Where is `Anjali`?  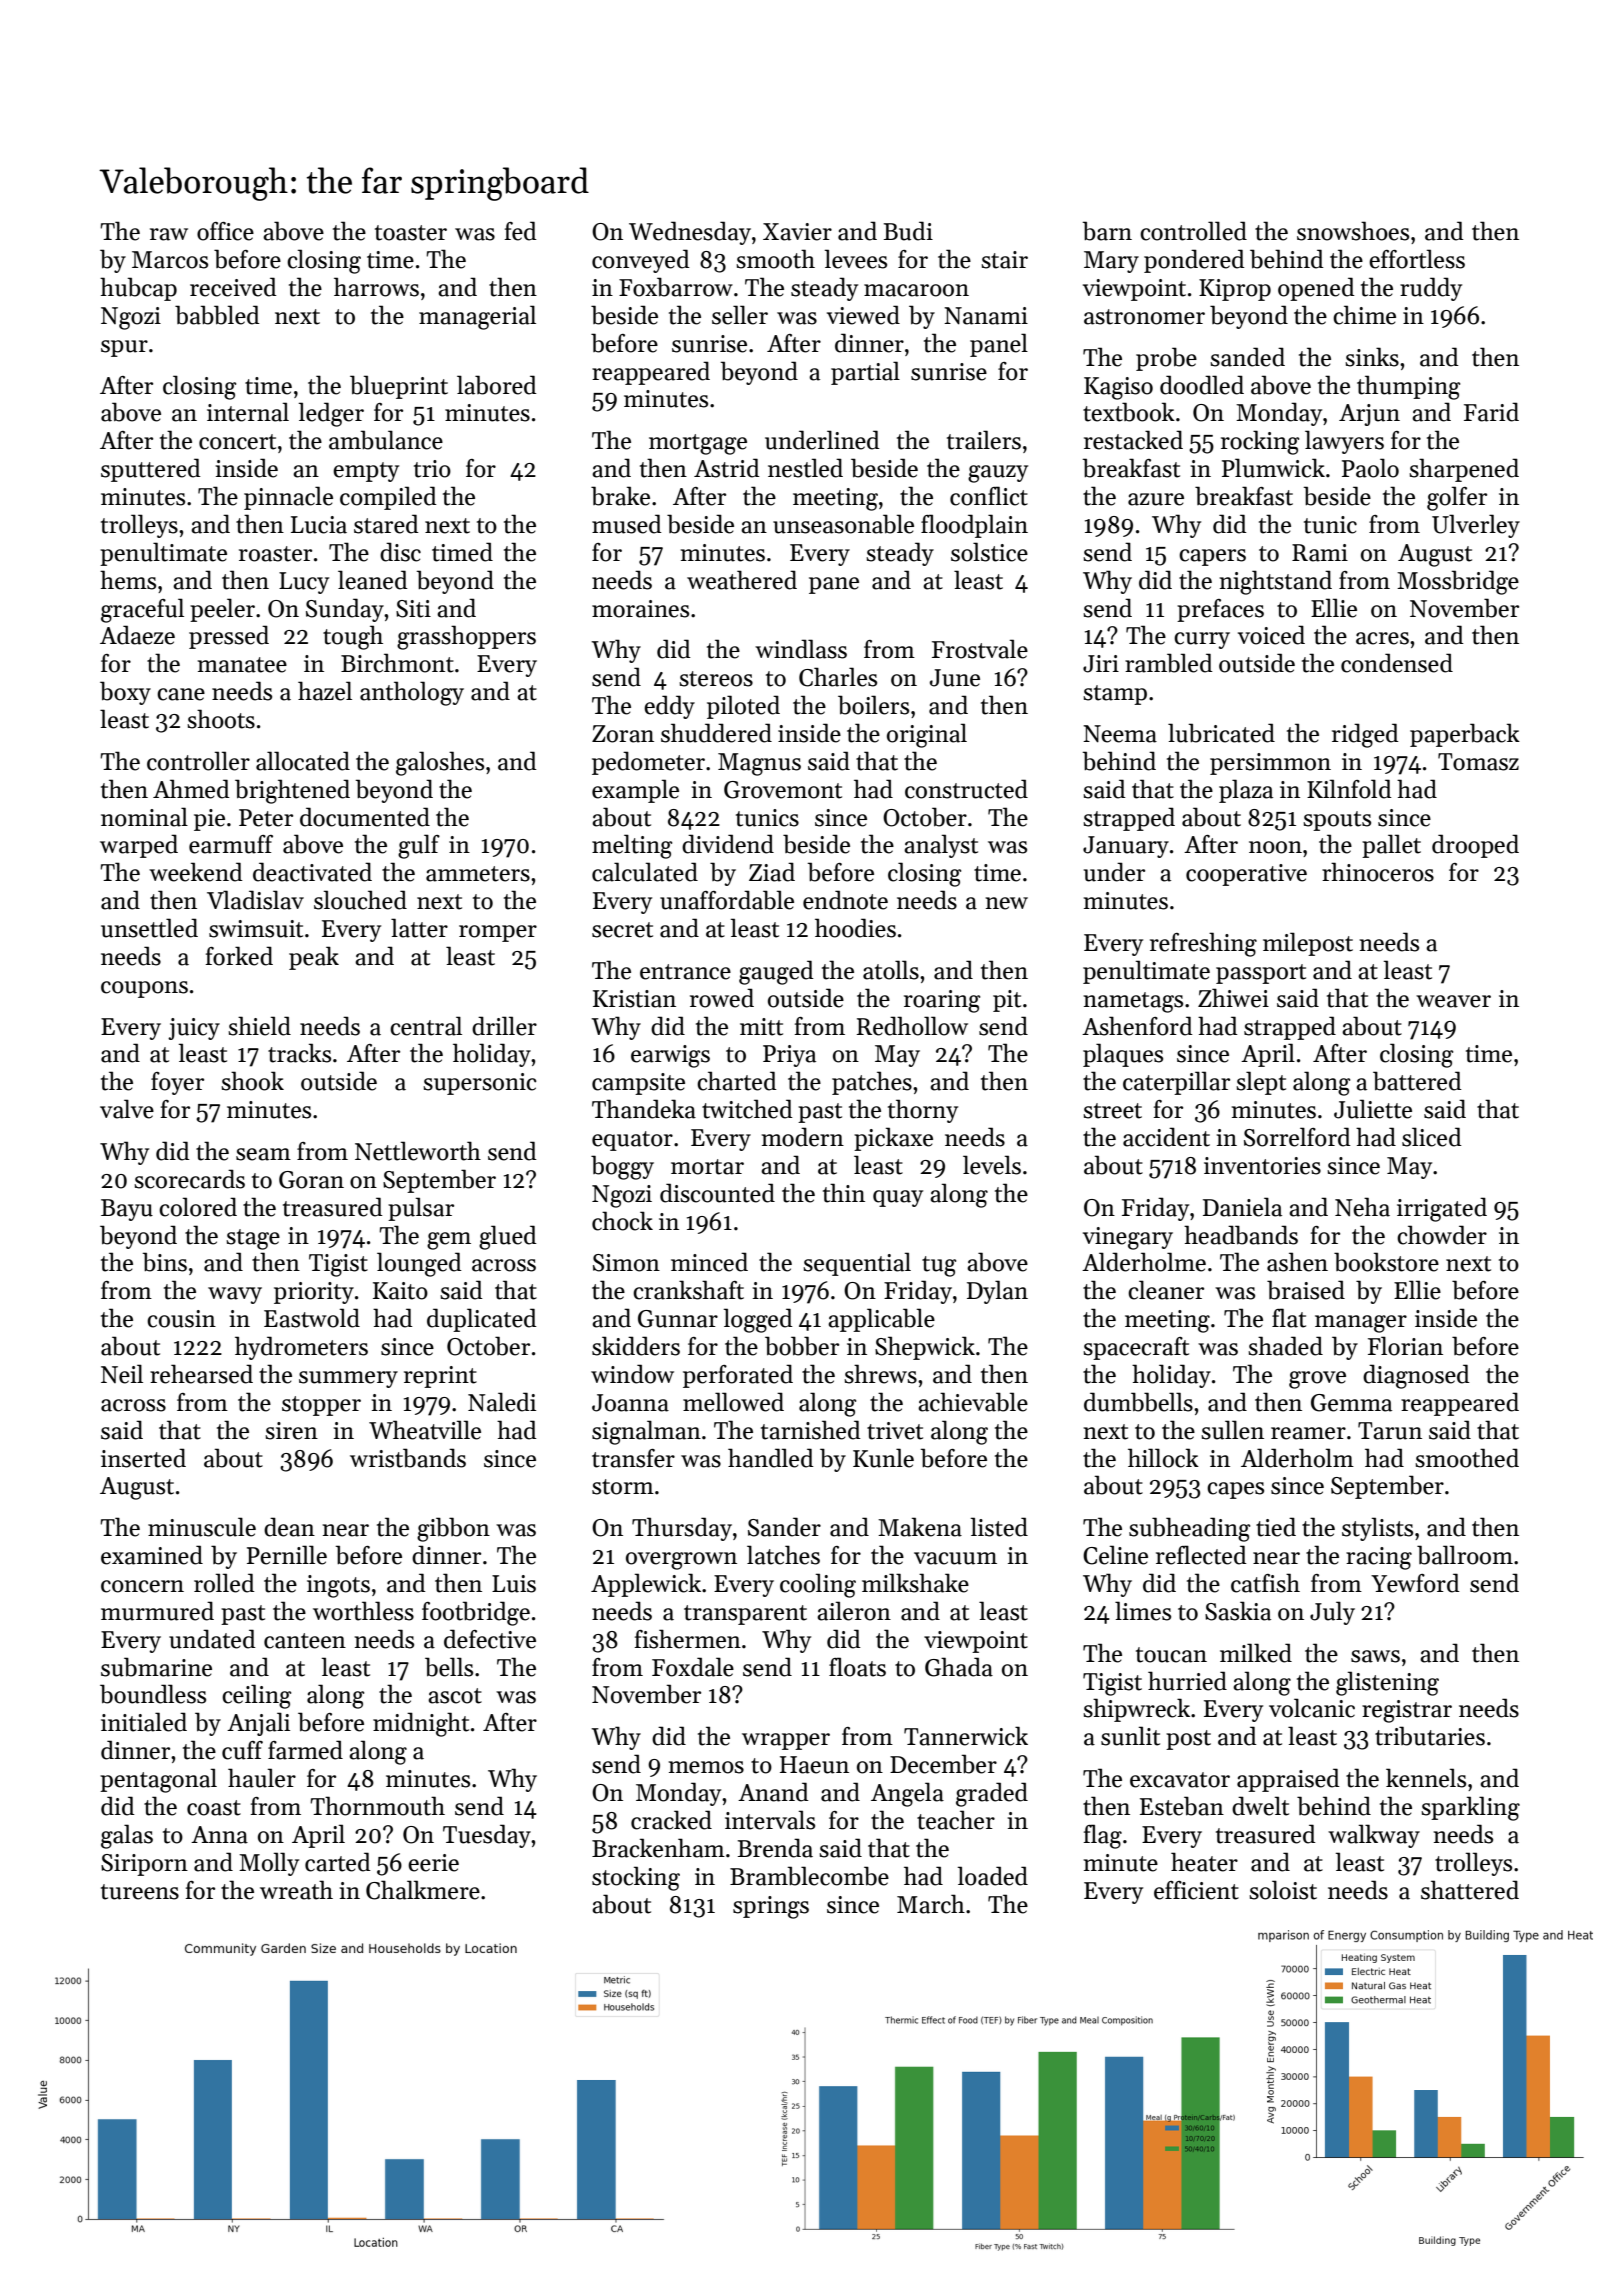
Anjali is located at coordinates (258, 1724).
